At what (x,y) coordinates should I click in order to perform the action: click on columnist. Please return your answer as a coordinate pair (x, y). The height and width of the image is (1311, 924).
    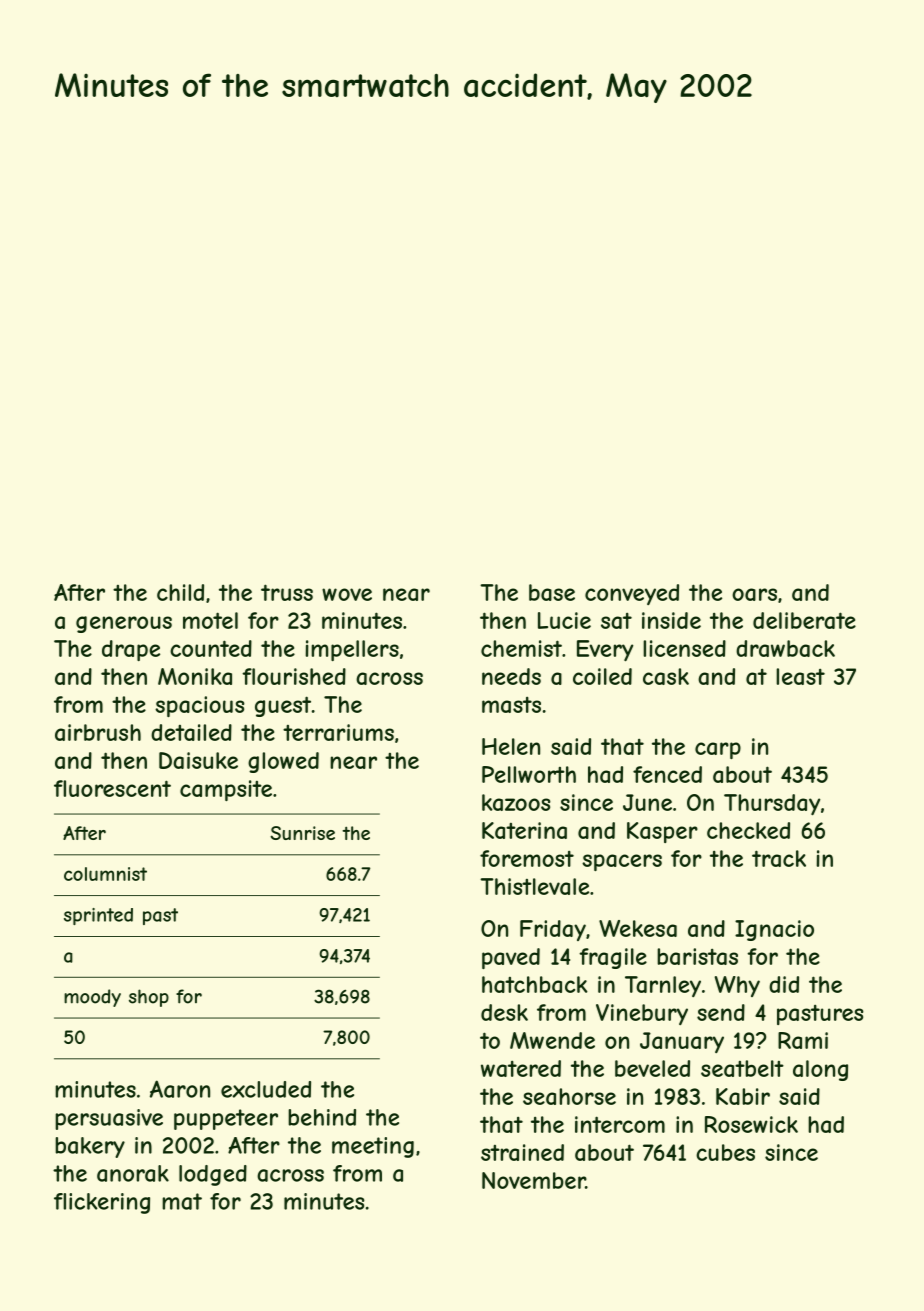
    Looking at the image, I should click on (105, 874).
